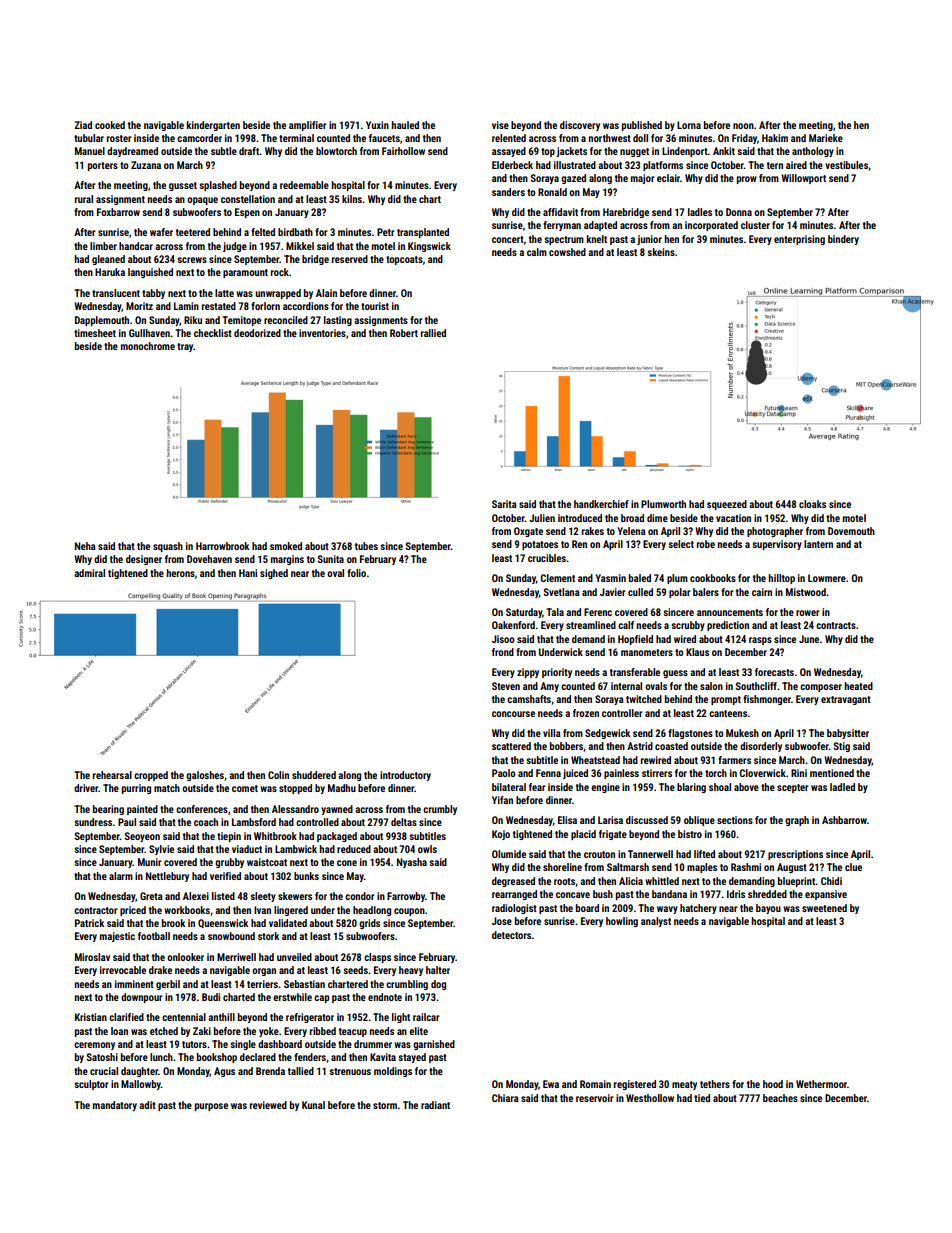 This screenshot has width=952, height=1233. Describe the element at coordinates (110, 125) in the screenshot. I see `cooked` at that location.
